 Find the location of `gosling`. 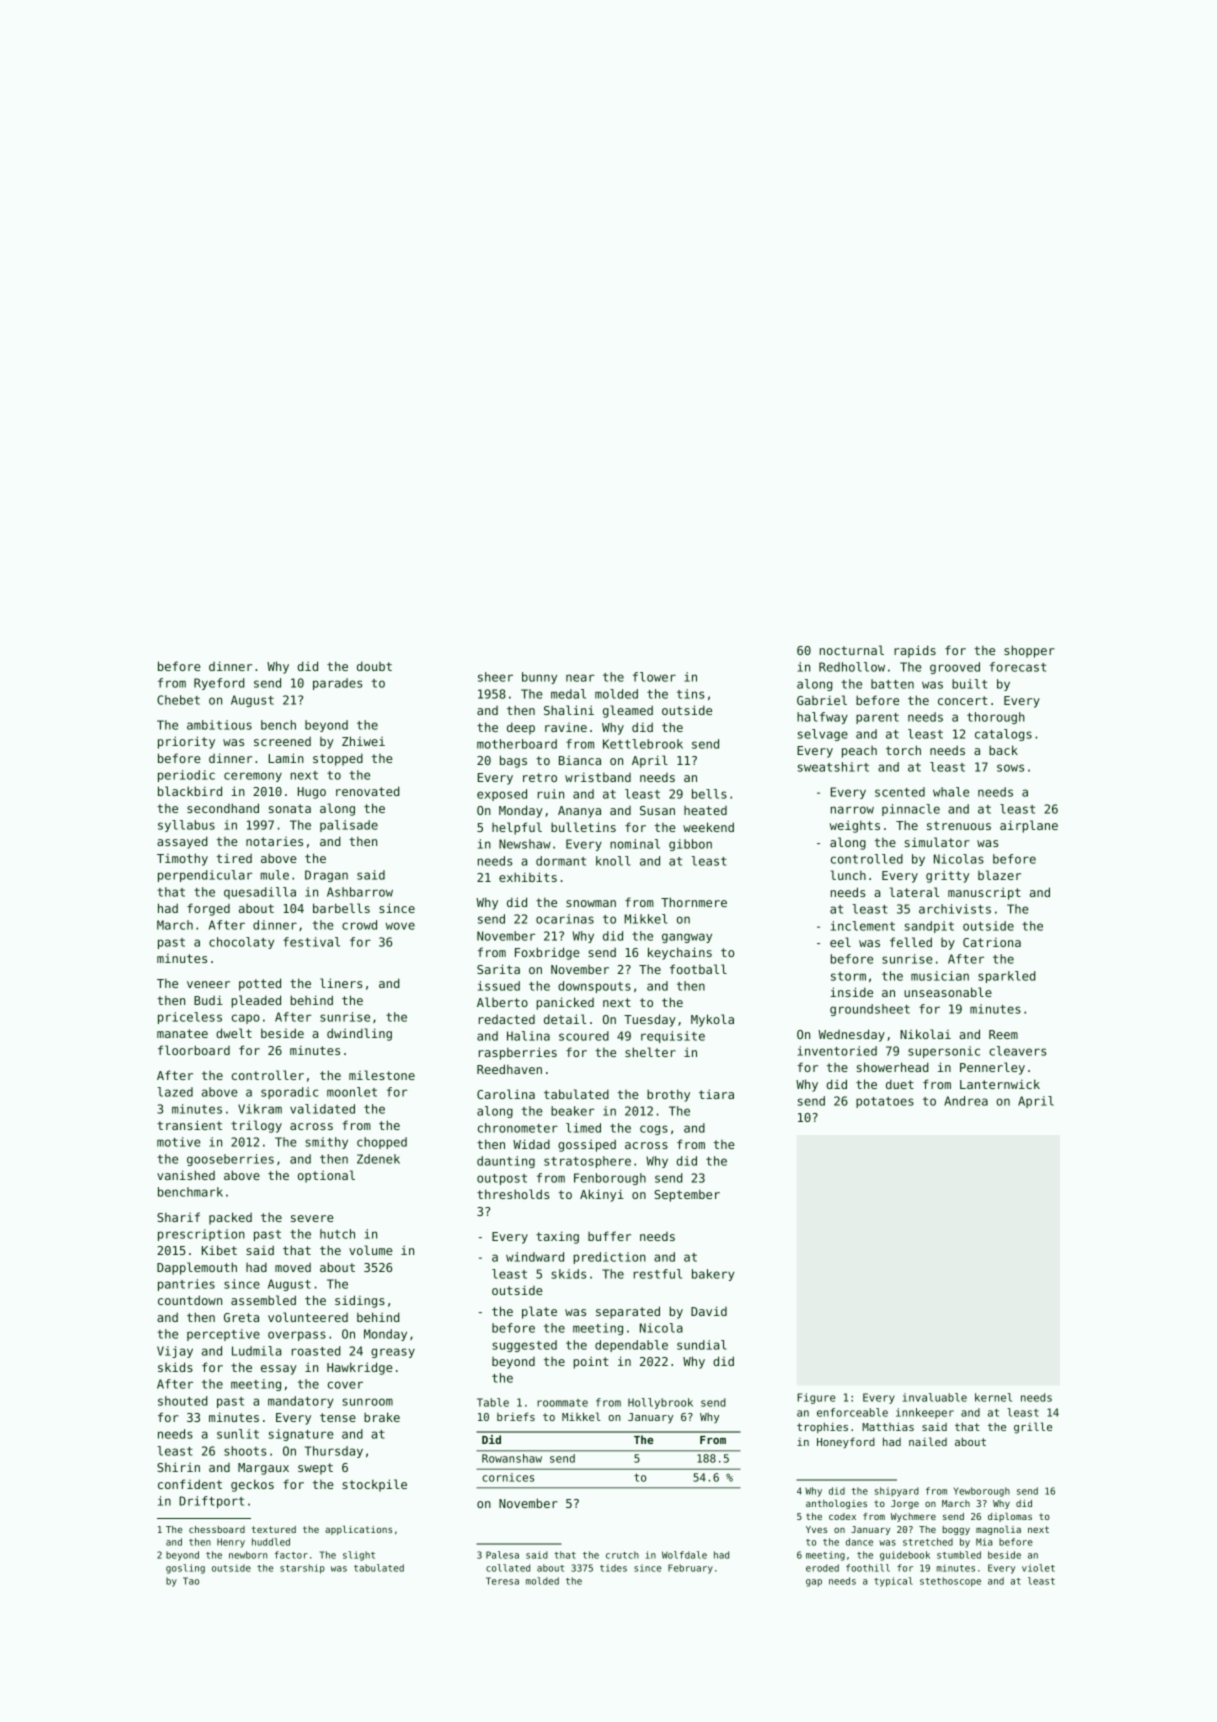

gosling is located at coordinates (185, 1569).
